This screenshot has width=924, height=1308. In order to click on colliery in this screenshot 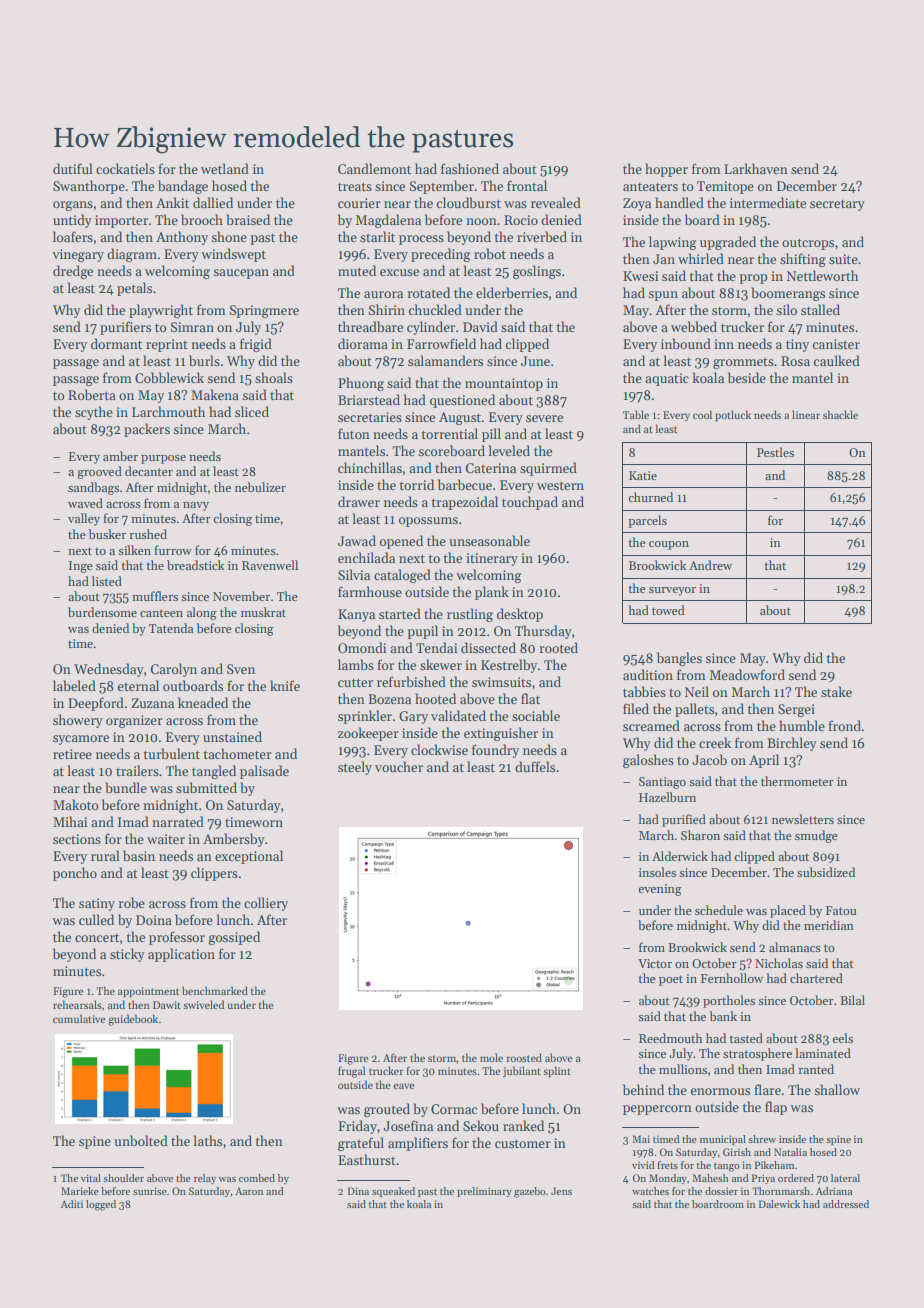, I will do `click(266, 904)`.
